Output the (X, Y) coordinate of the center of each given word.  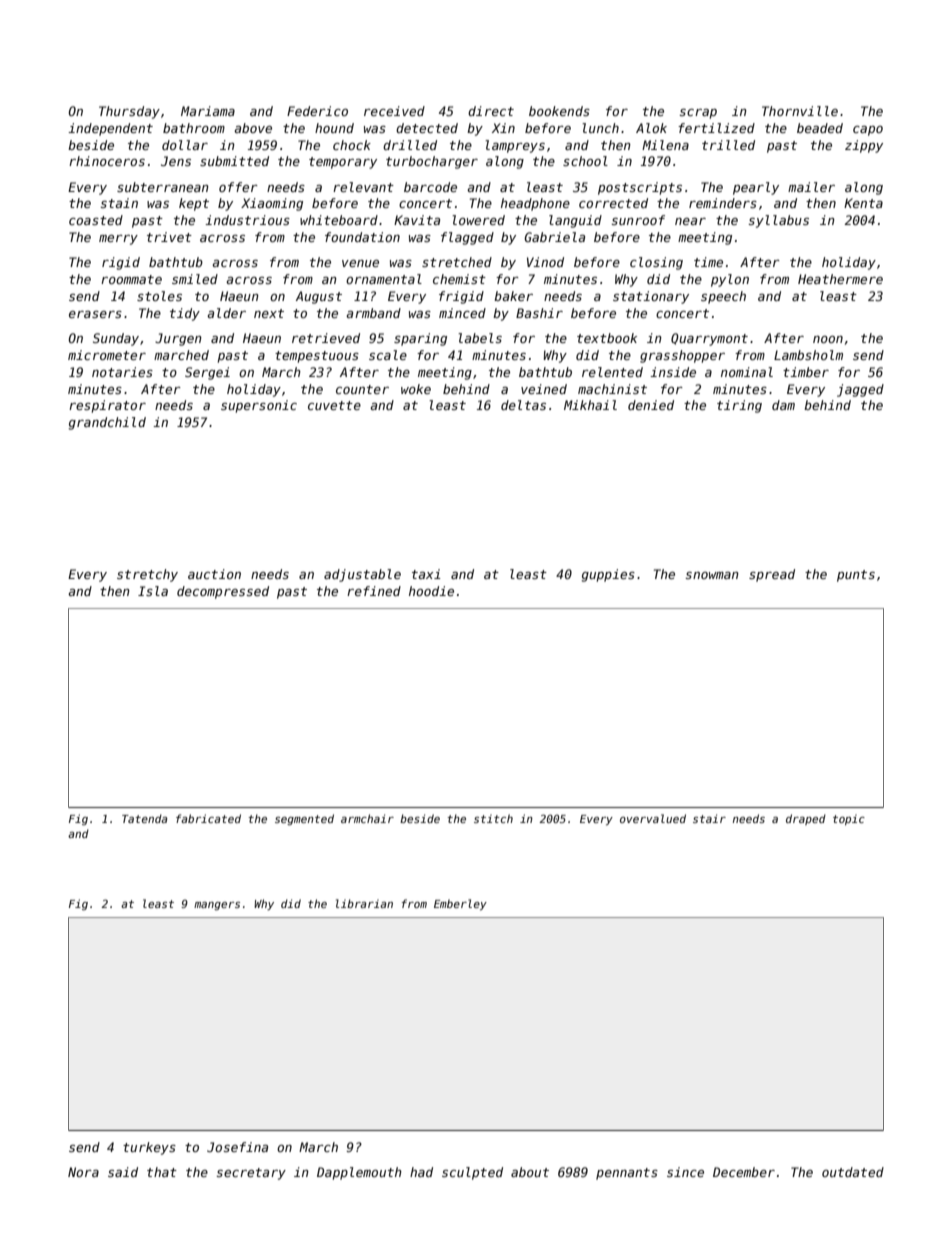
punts (856, 576)
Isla (153, 591)
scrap (698, 114)
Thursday (129, 112)
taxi (426, 574)
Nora (83, 1172)
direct (491, 111)
